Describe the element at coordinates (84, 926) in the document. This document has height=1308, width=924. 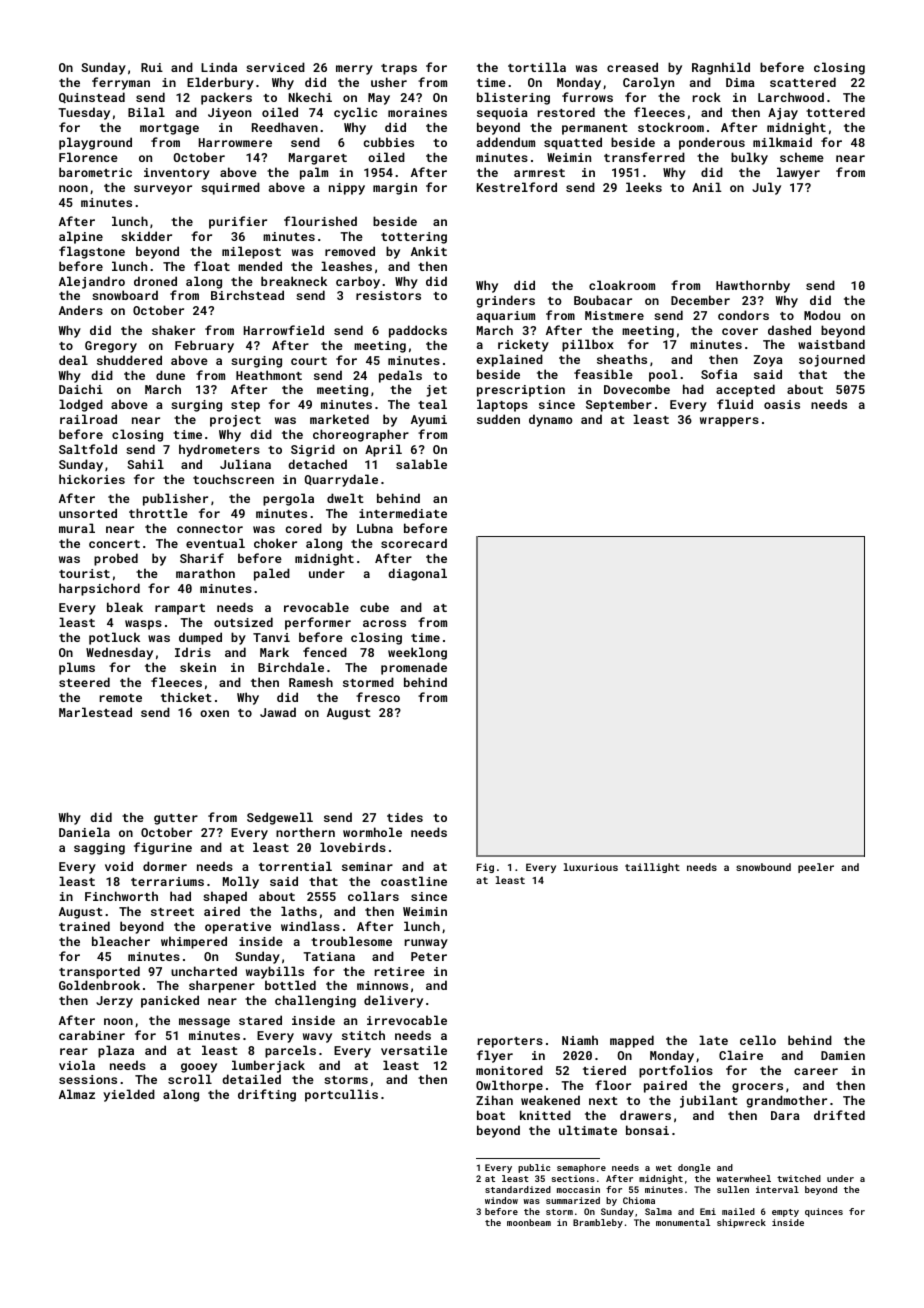
I see `trained` at that location.
